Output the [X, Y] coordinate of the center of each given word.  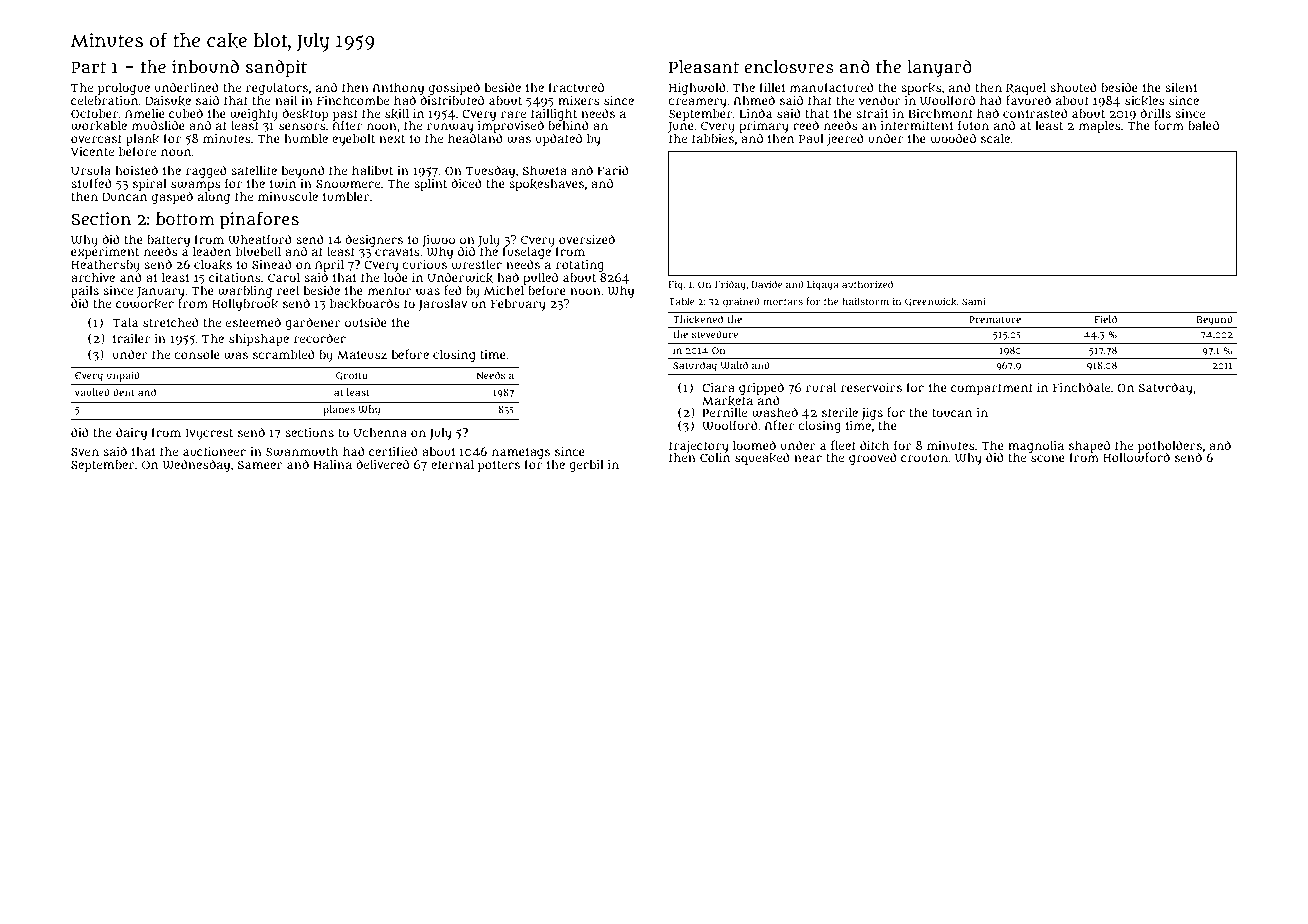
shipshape [259, 339]
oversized [587, 239]
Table [681, 301]
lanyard [939, 69]
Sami [974, 301]
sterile [840, 412]
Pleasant [704, 66]
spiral [150, 184]
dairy [131, 433]
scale [995, 138]
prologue [124, 88]
